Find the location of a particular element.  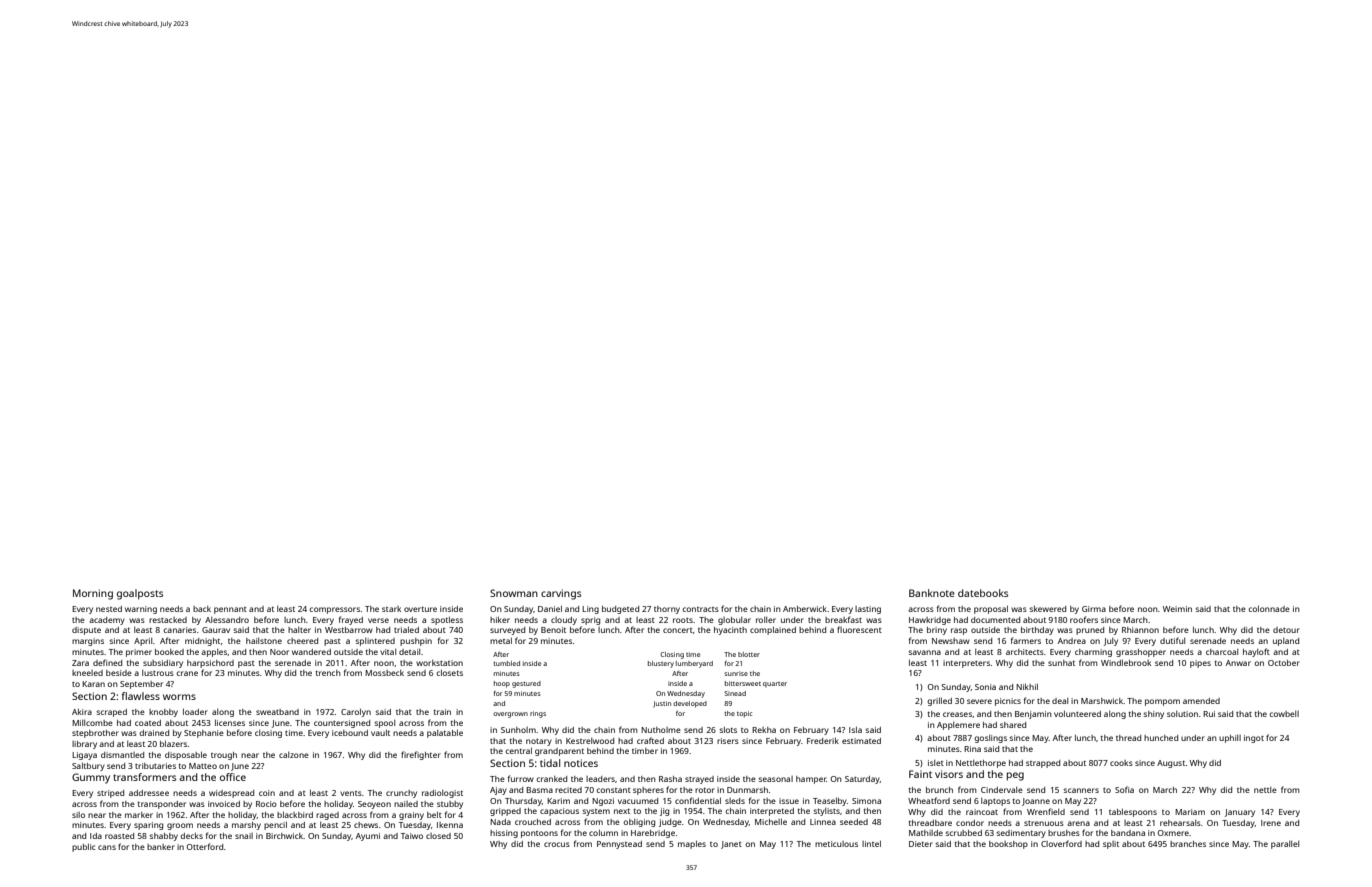

topic is located at coordinates (744, 714).
